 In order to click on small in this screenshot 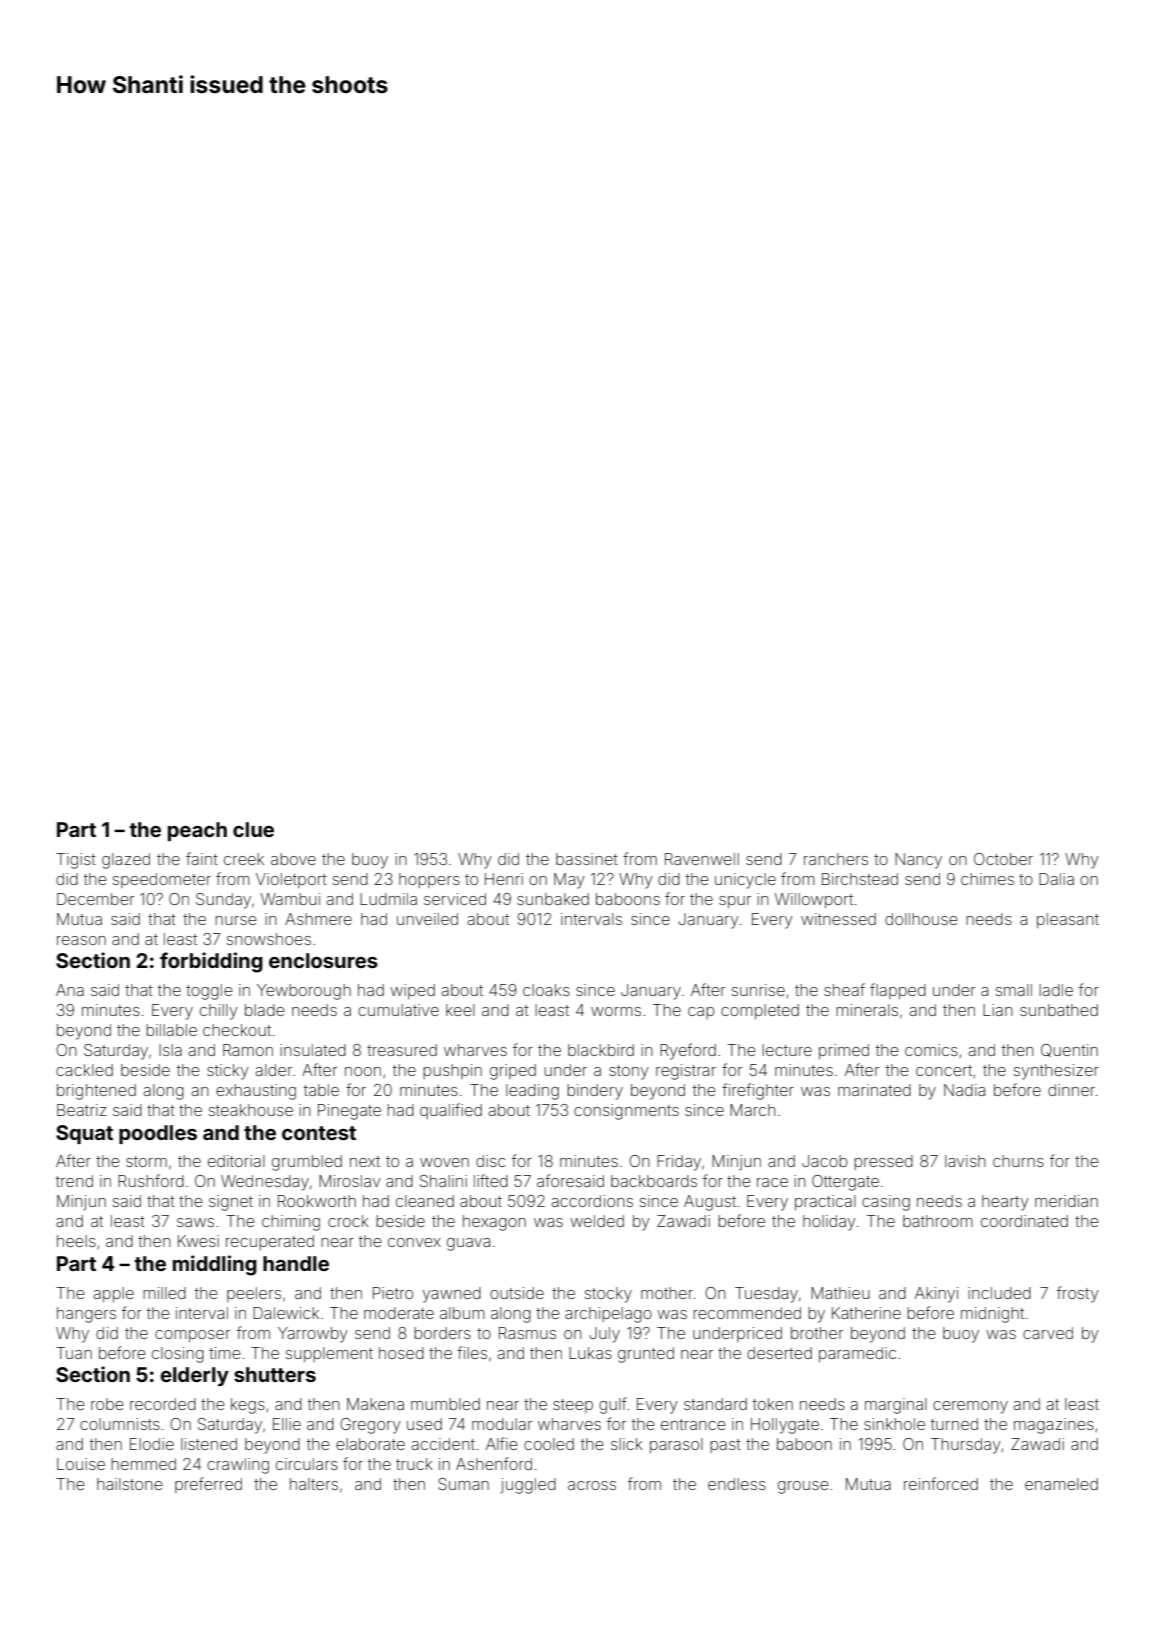, I will do `click(1014, 990)`.
